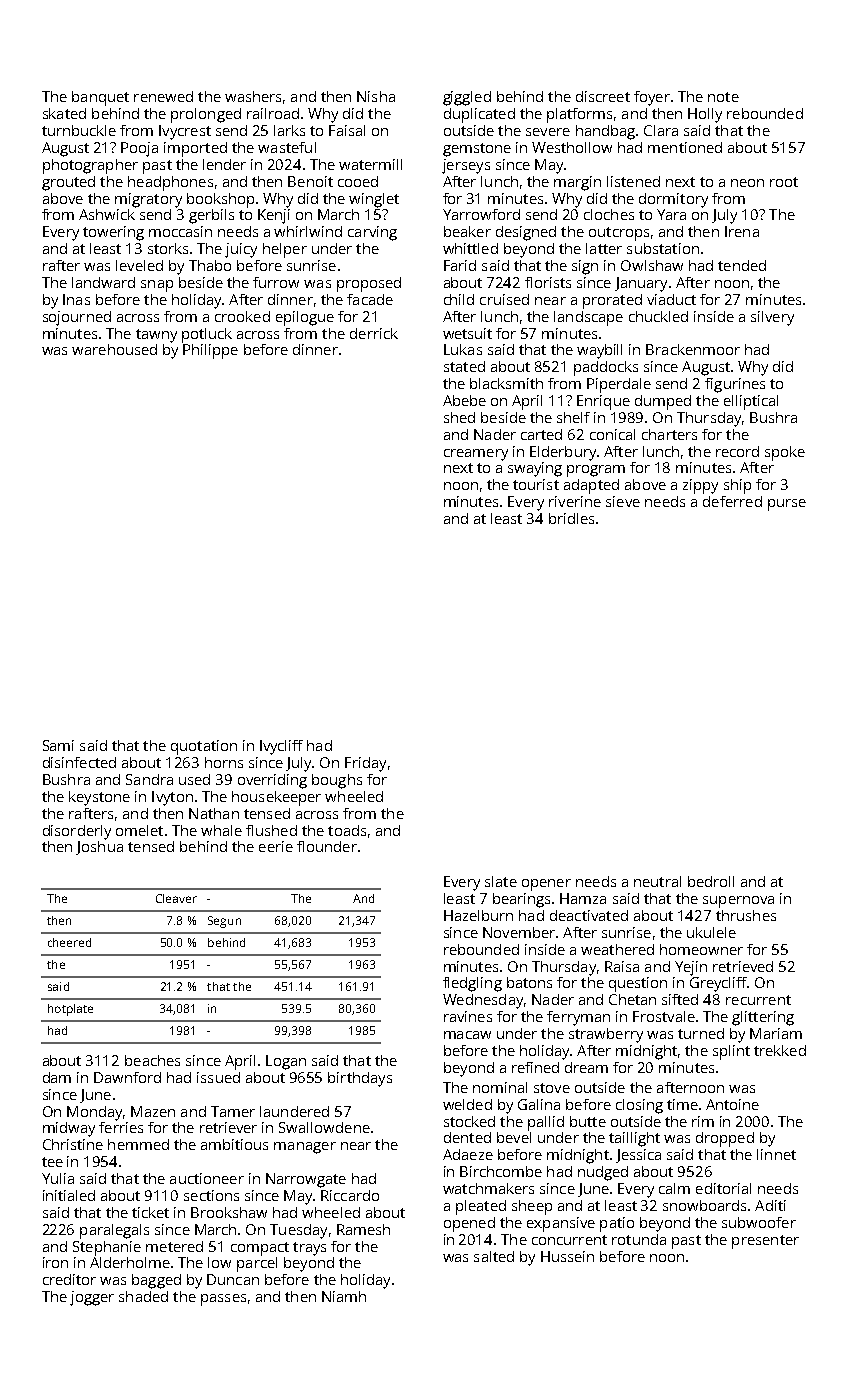 This screenshot has height=1400, width=849. Describe the element at coordinates (157, 286) in the screenshot. I see `snap` at that location.
